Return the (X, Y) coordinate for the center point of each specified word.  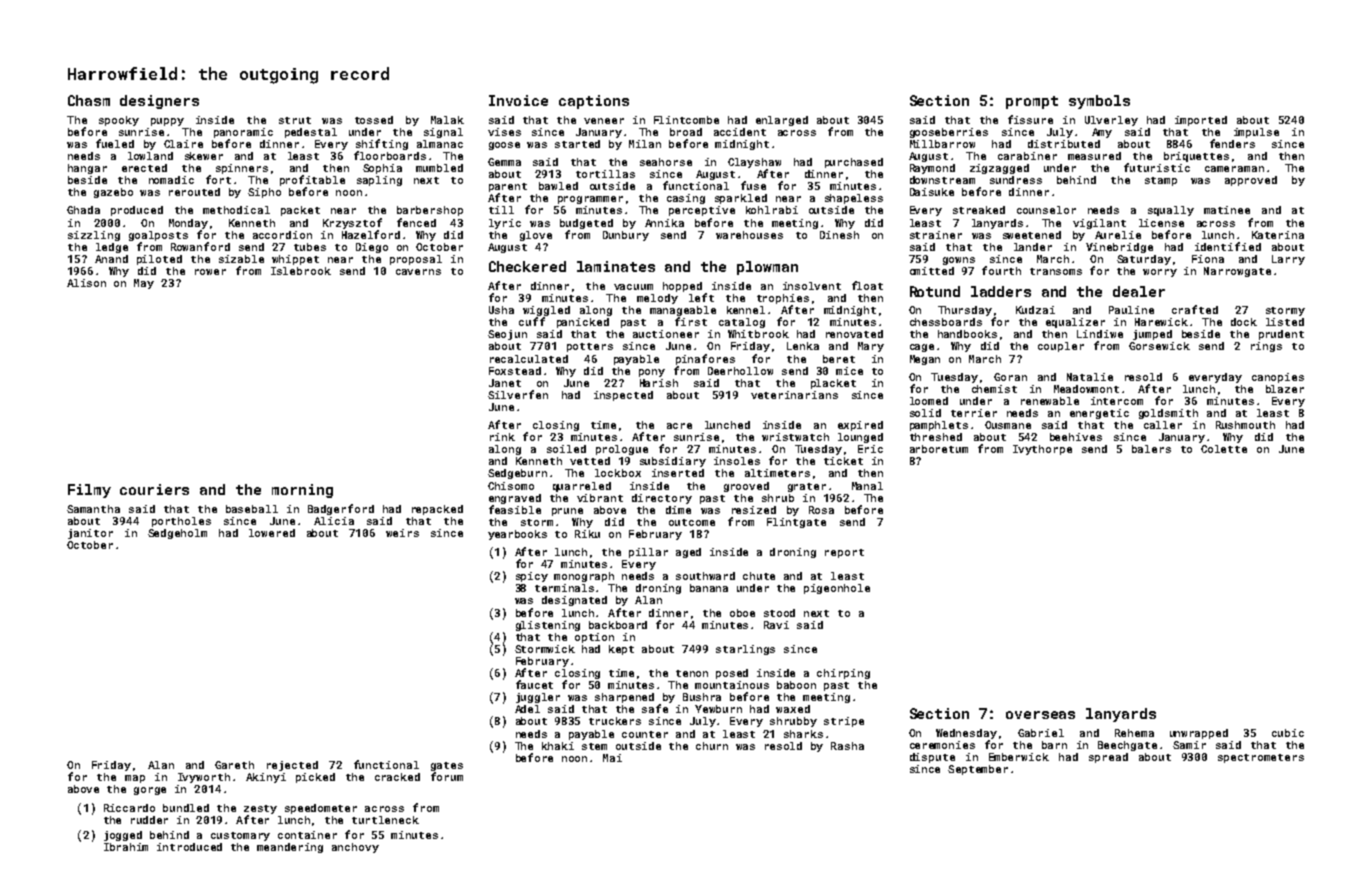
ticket (843, 461)
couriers (154, 489)
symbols (1099, 102)
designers (159, 102)
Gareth (234, 765)
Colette (1224, 449)
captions (594, 102)
